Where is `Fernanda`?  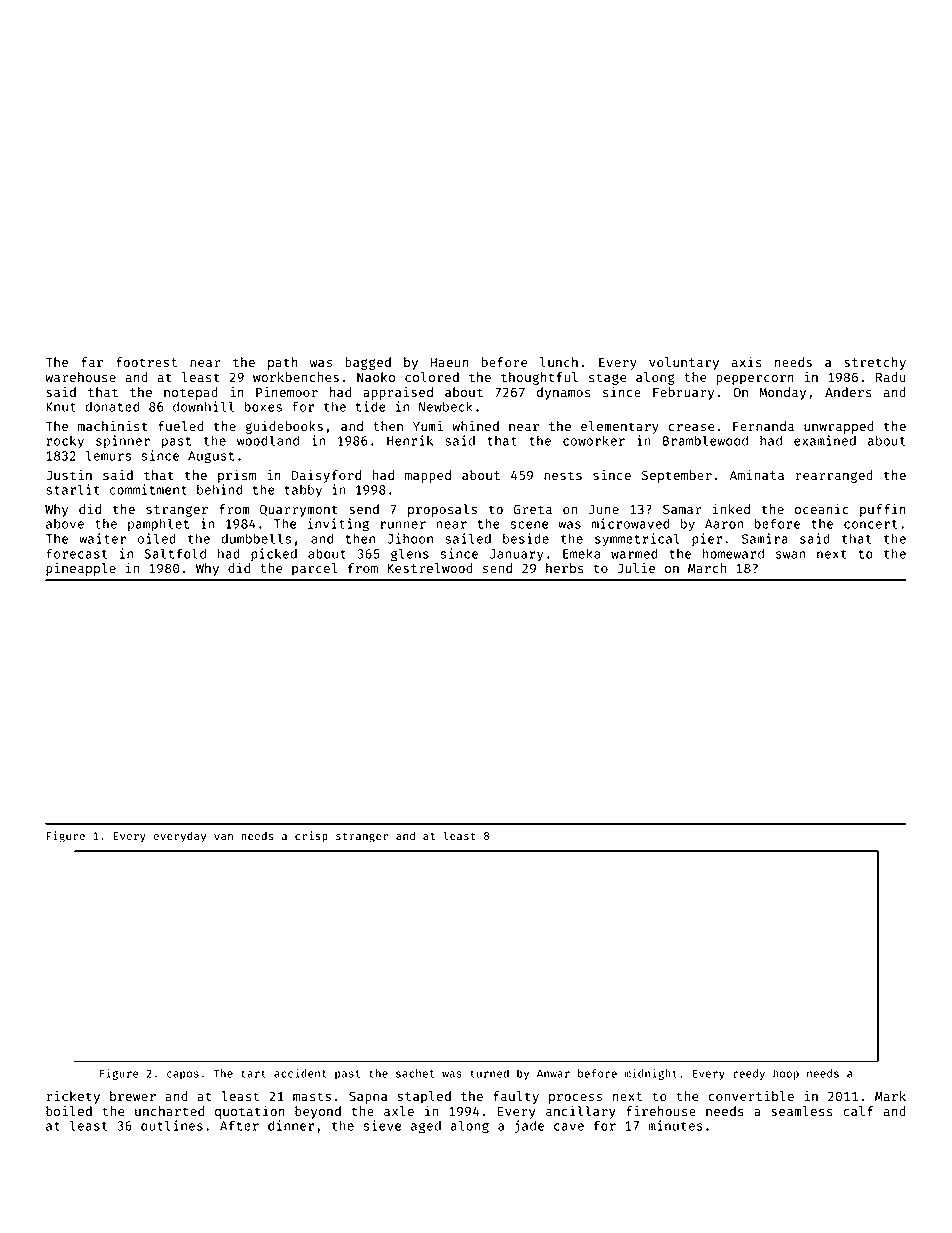
Fernanda is located at coordinates (763, 426).
